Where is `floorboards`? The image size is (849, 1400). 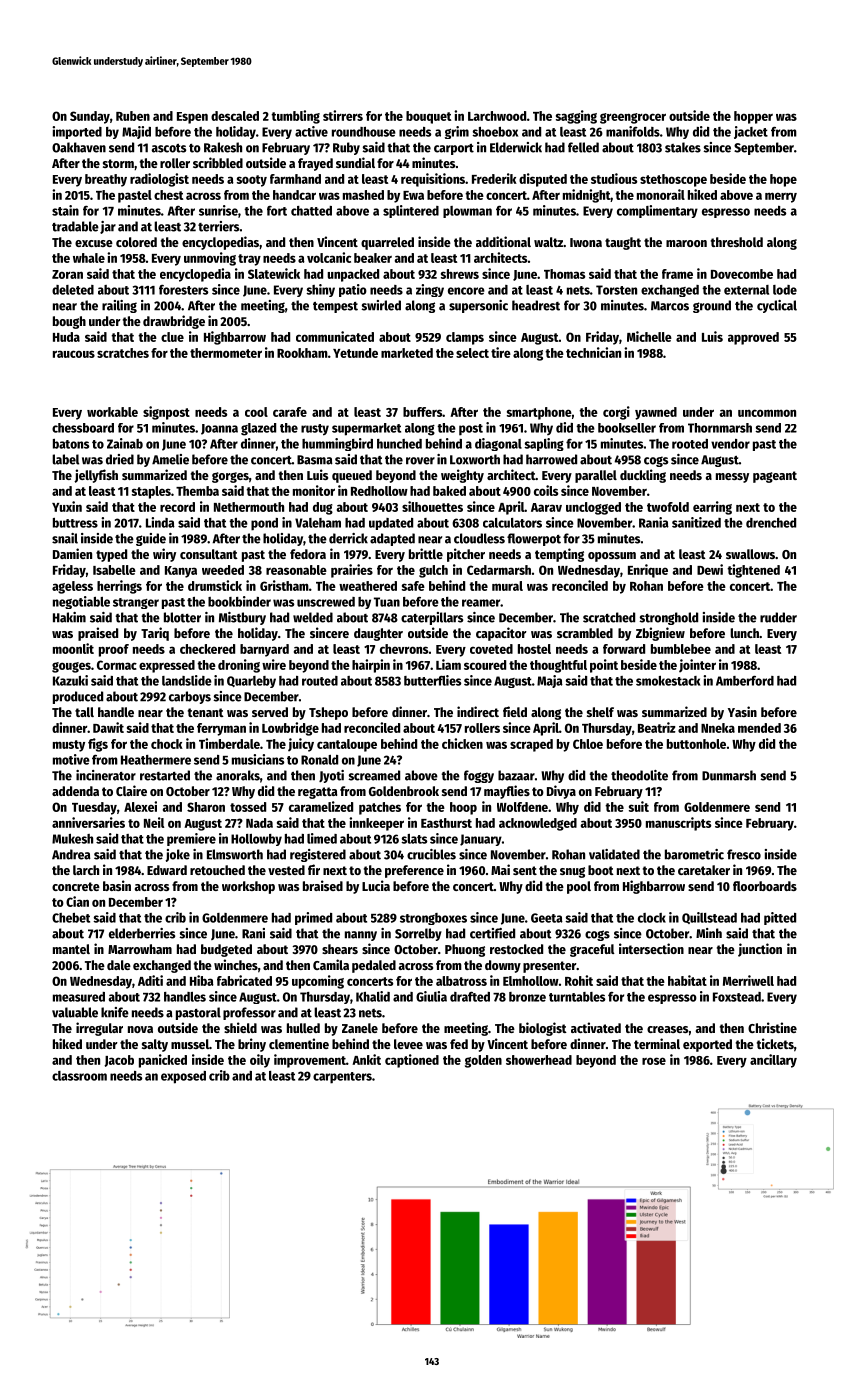
floorboards is located at coordinates (765, 886).
